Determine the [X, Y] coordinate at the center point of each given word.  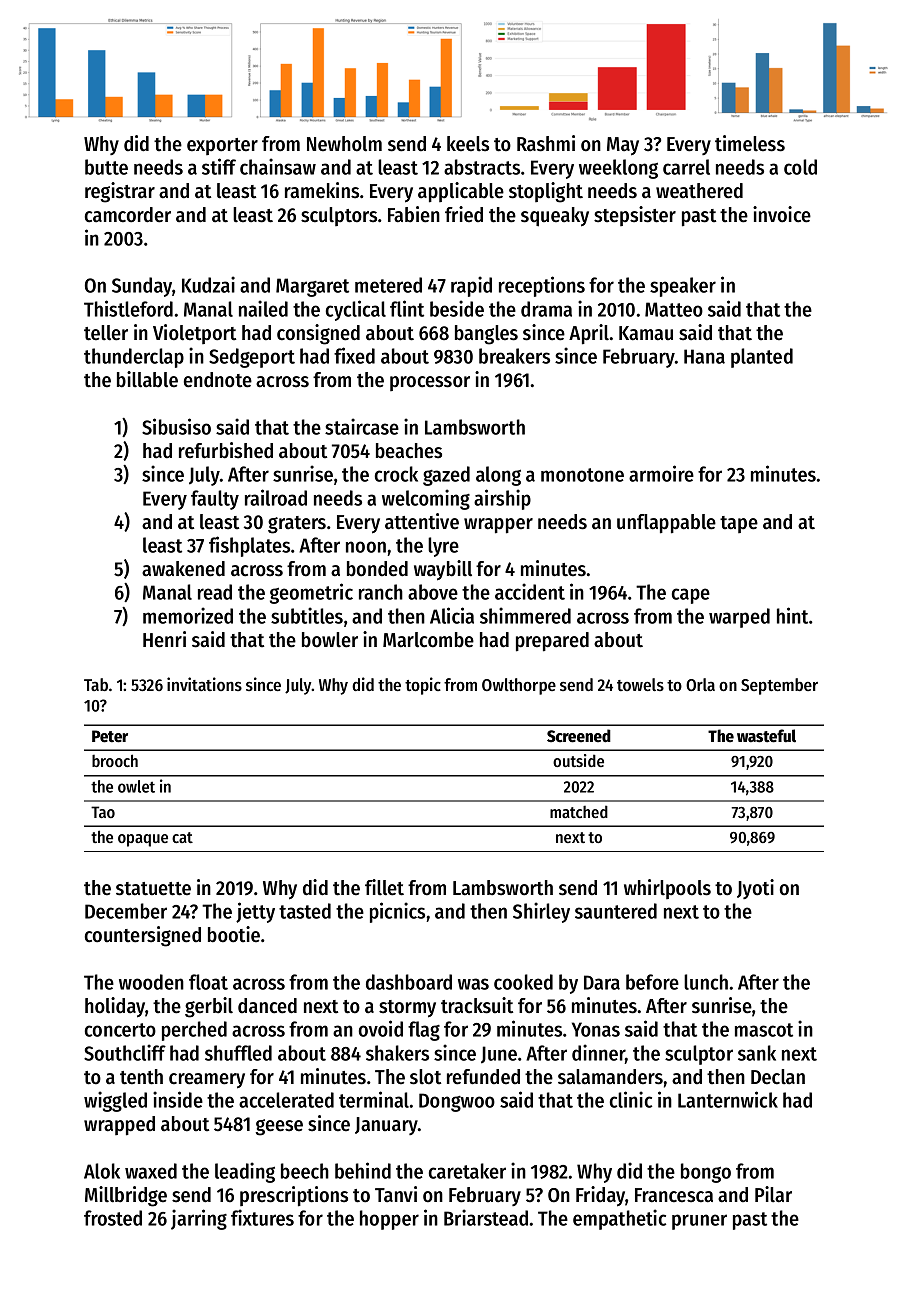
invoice [782, 214]
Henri [164, 639]
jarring [199, 1219]
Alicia [452, 615]
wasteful [766, 736]
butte [106, 167]
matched [579, 812]
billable [147, 379]
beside [457, 308]
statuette [153, 889]
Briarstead [486, 1217]
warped [739, 618]
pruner [699, 1222]
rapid [471, 286]
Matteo [674, 309]
